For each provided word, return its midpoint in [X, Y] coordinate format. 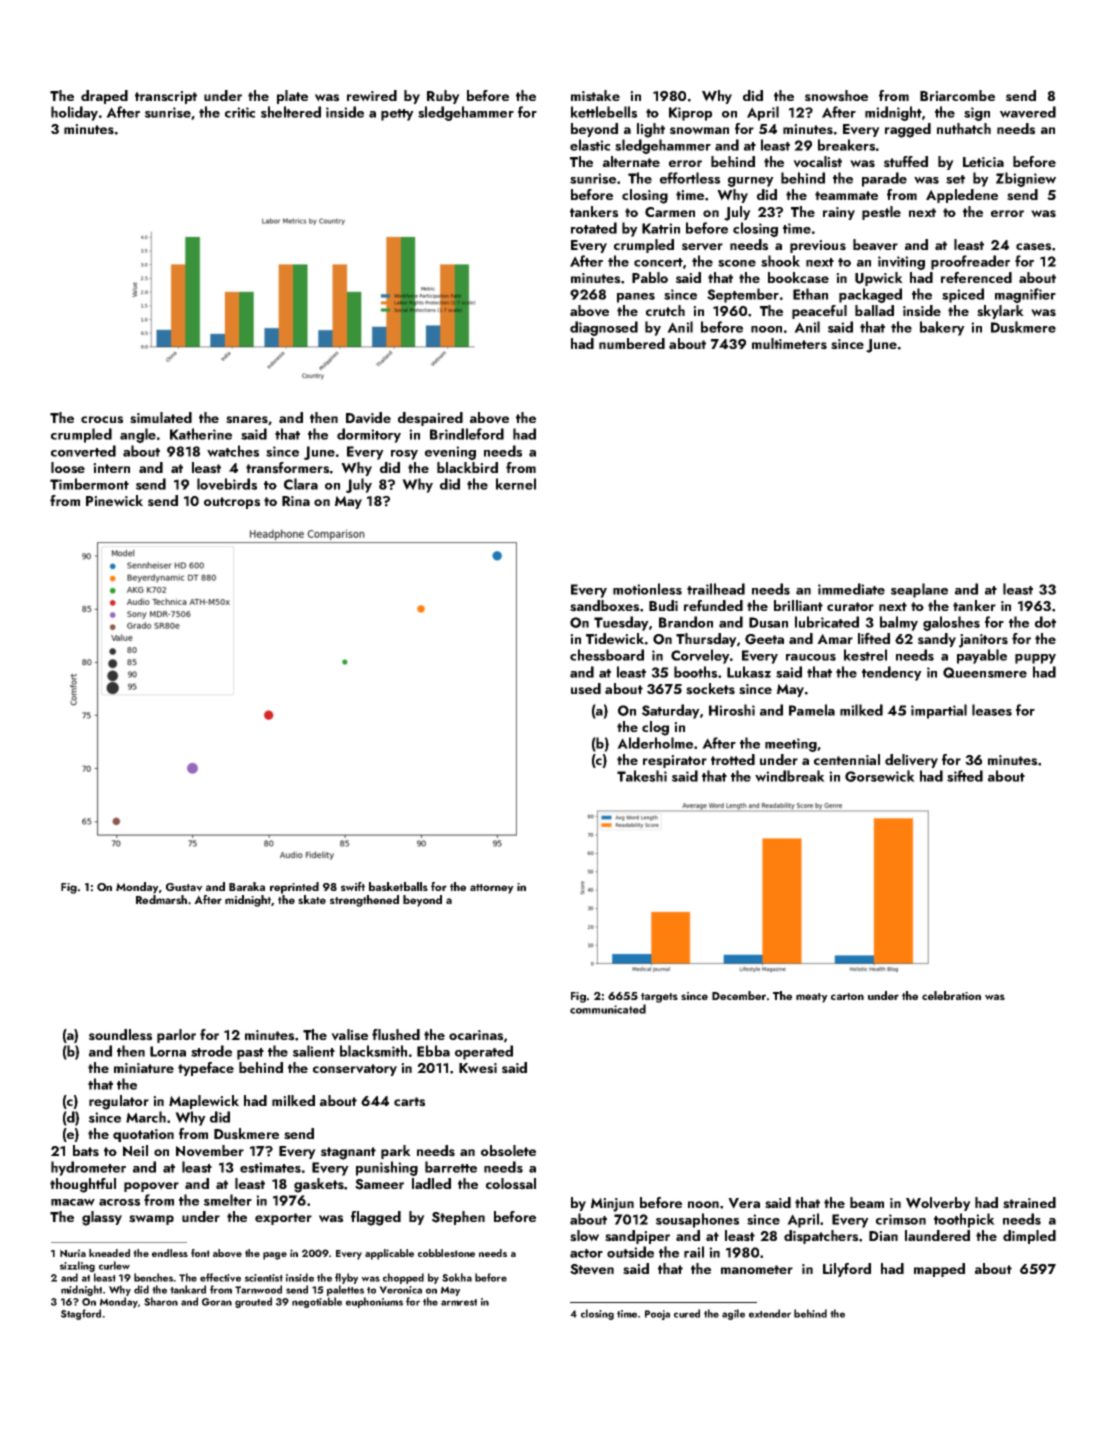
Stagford [81, 1314]
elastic [590, 145]
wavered [1028, 112]
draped [104, 97]
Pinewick [114, 501]
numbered [632, 343]
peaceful [819, 312]
